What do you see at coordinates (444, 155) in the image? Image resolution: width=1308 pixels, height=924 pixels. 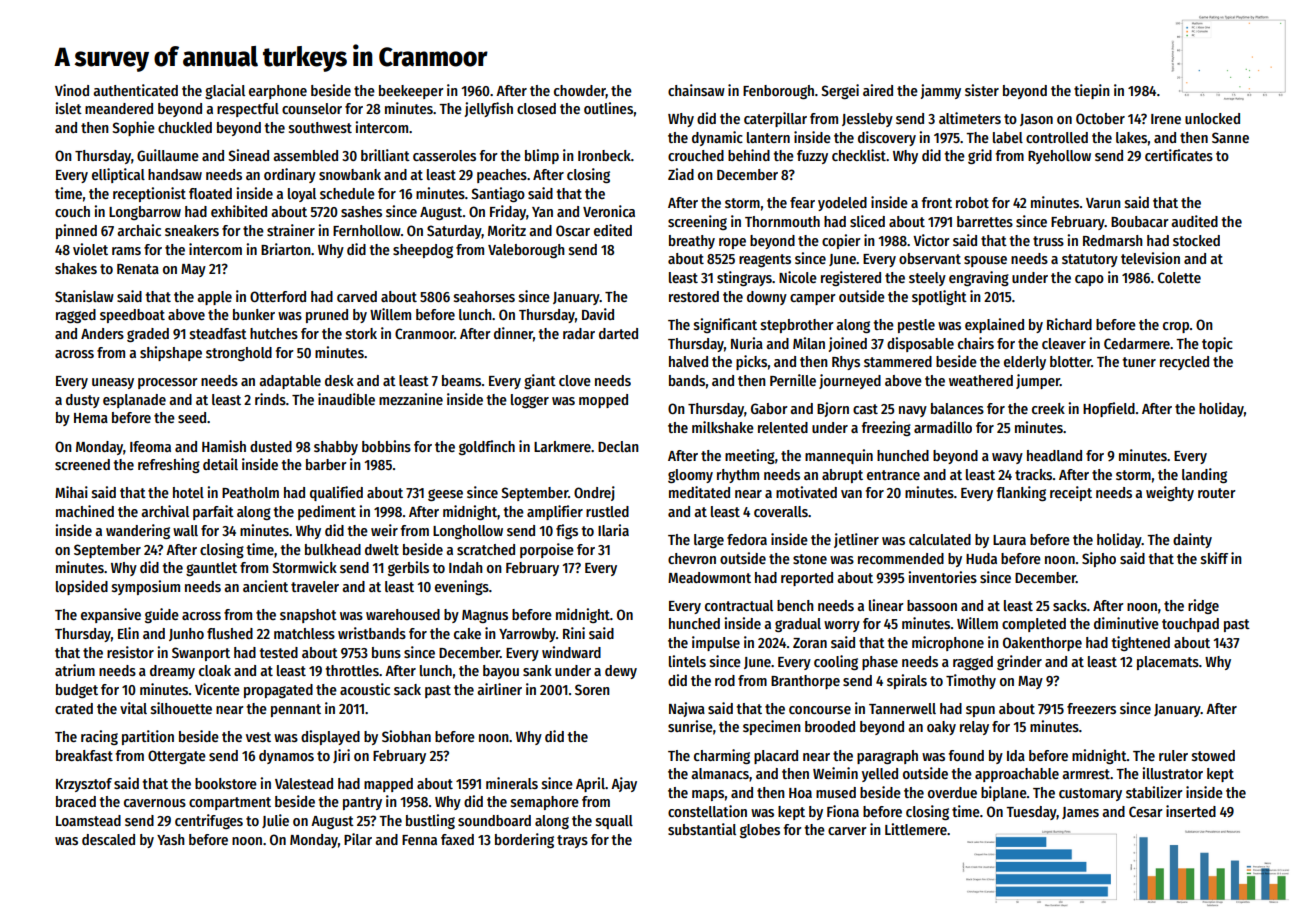 I see `casseroles` at bounding box center [444, 155].
